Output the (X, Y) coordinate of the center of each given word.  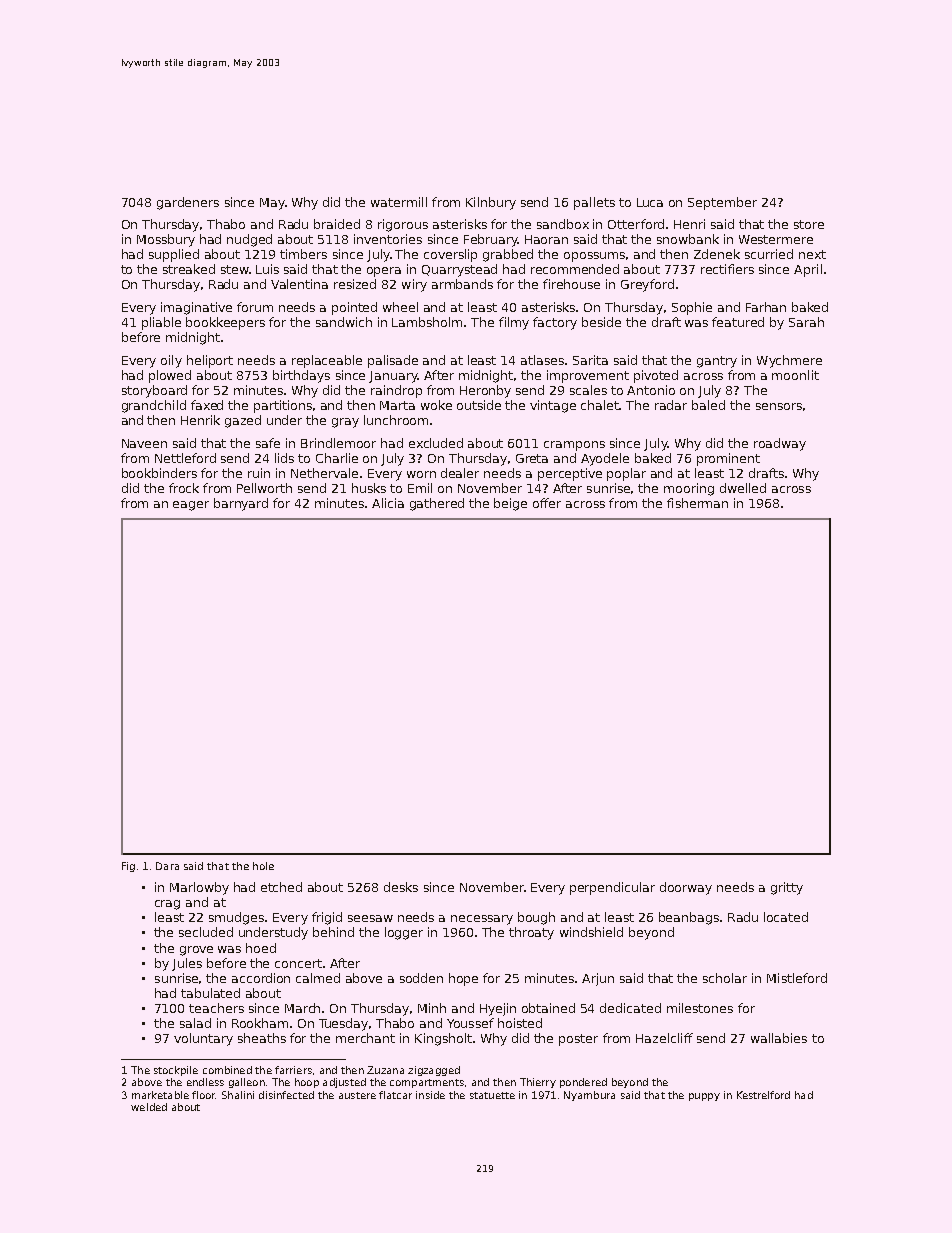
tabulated (210, 993)
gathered (437, 504)
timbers (303, 254)
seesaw (370, 918)
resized (355, 284)
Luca (650, 202)
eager (191, 506)
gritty (787, 888)
